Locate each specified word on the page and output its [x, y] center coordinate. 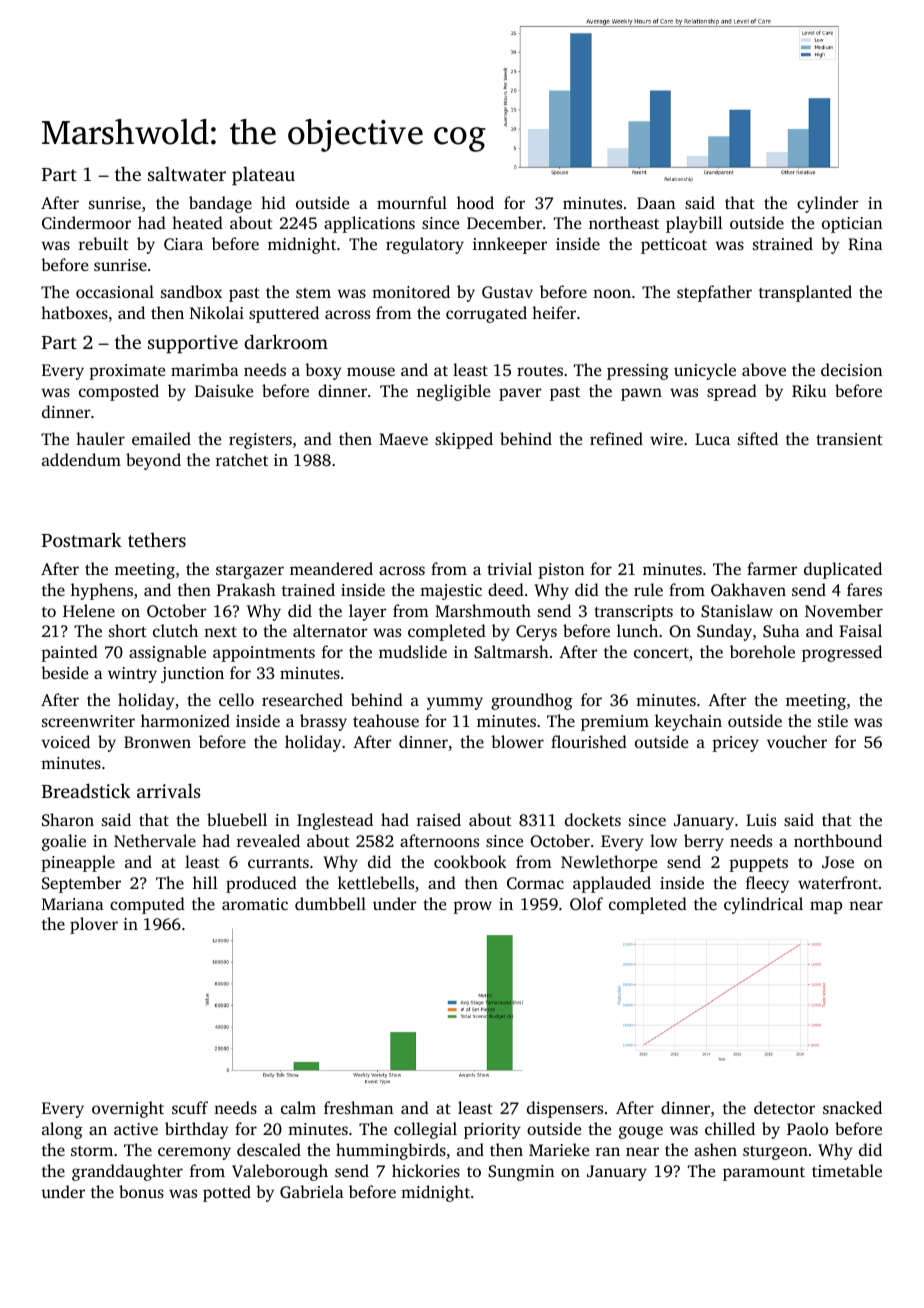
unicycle [705, 371]
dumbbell [330, 903]
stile [833, 720]
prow [472, 907]
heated [197, 222]
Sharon [68, 819]
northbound [838, 840]
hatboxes [74, 312]
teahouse [386, 720]
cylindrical [763, 905]
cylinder [828, 204]
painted [69, 653]
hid [273, 202]
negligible [453, 392]
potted [227, 1193]
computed [147, 905]
